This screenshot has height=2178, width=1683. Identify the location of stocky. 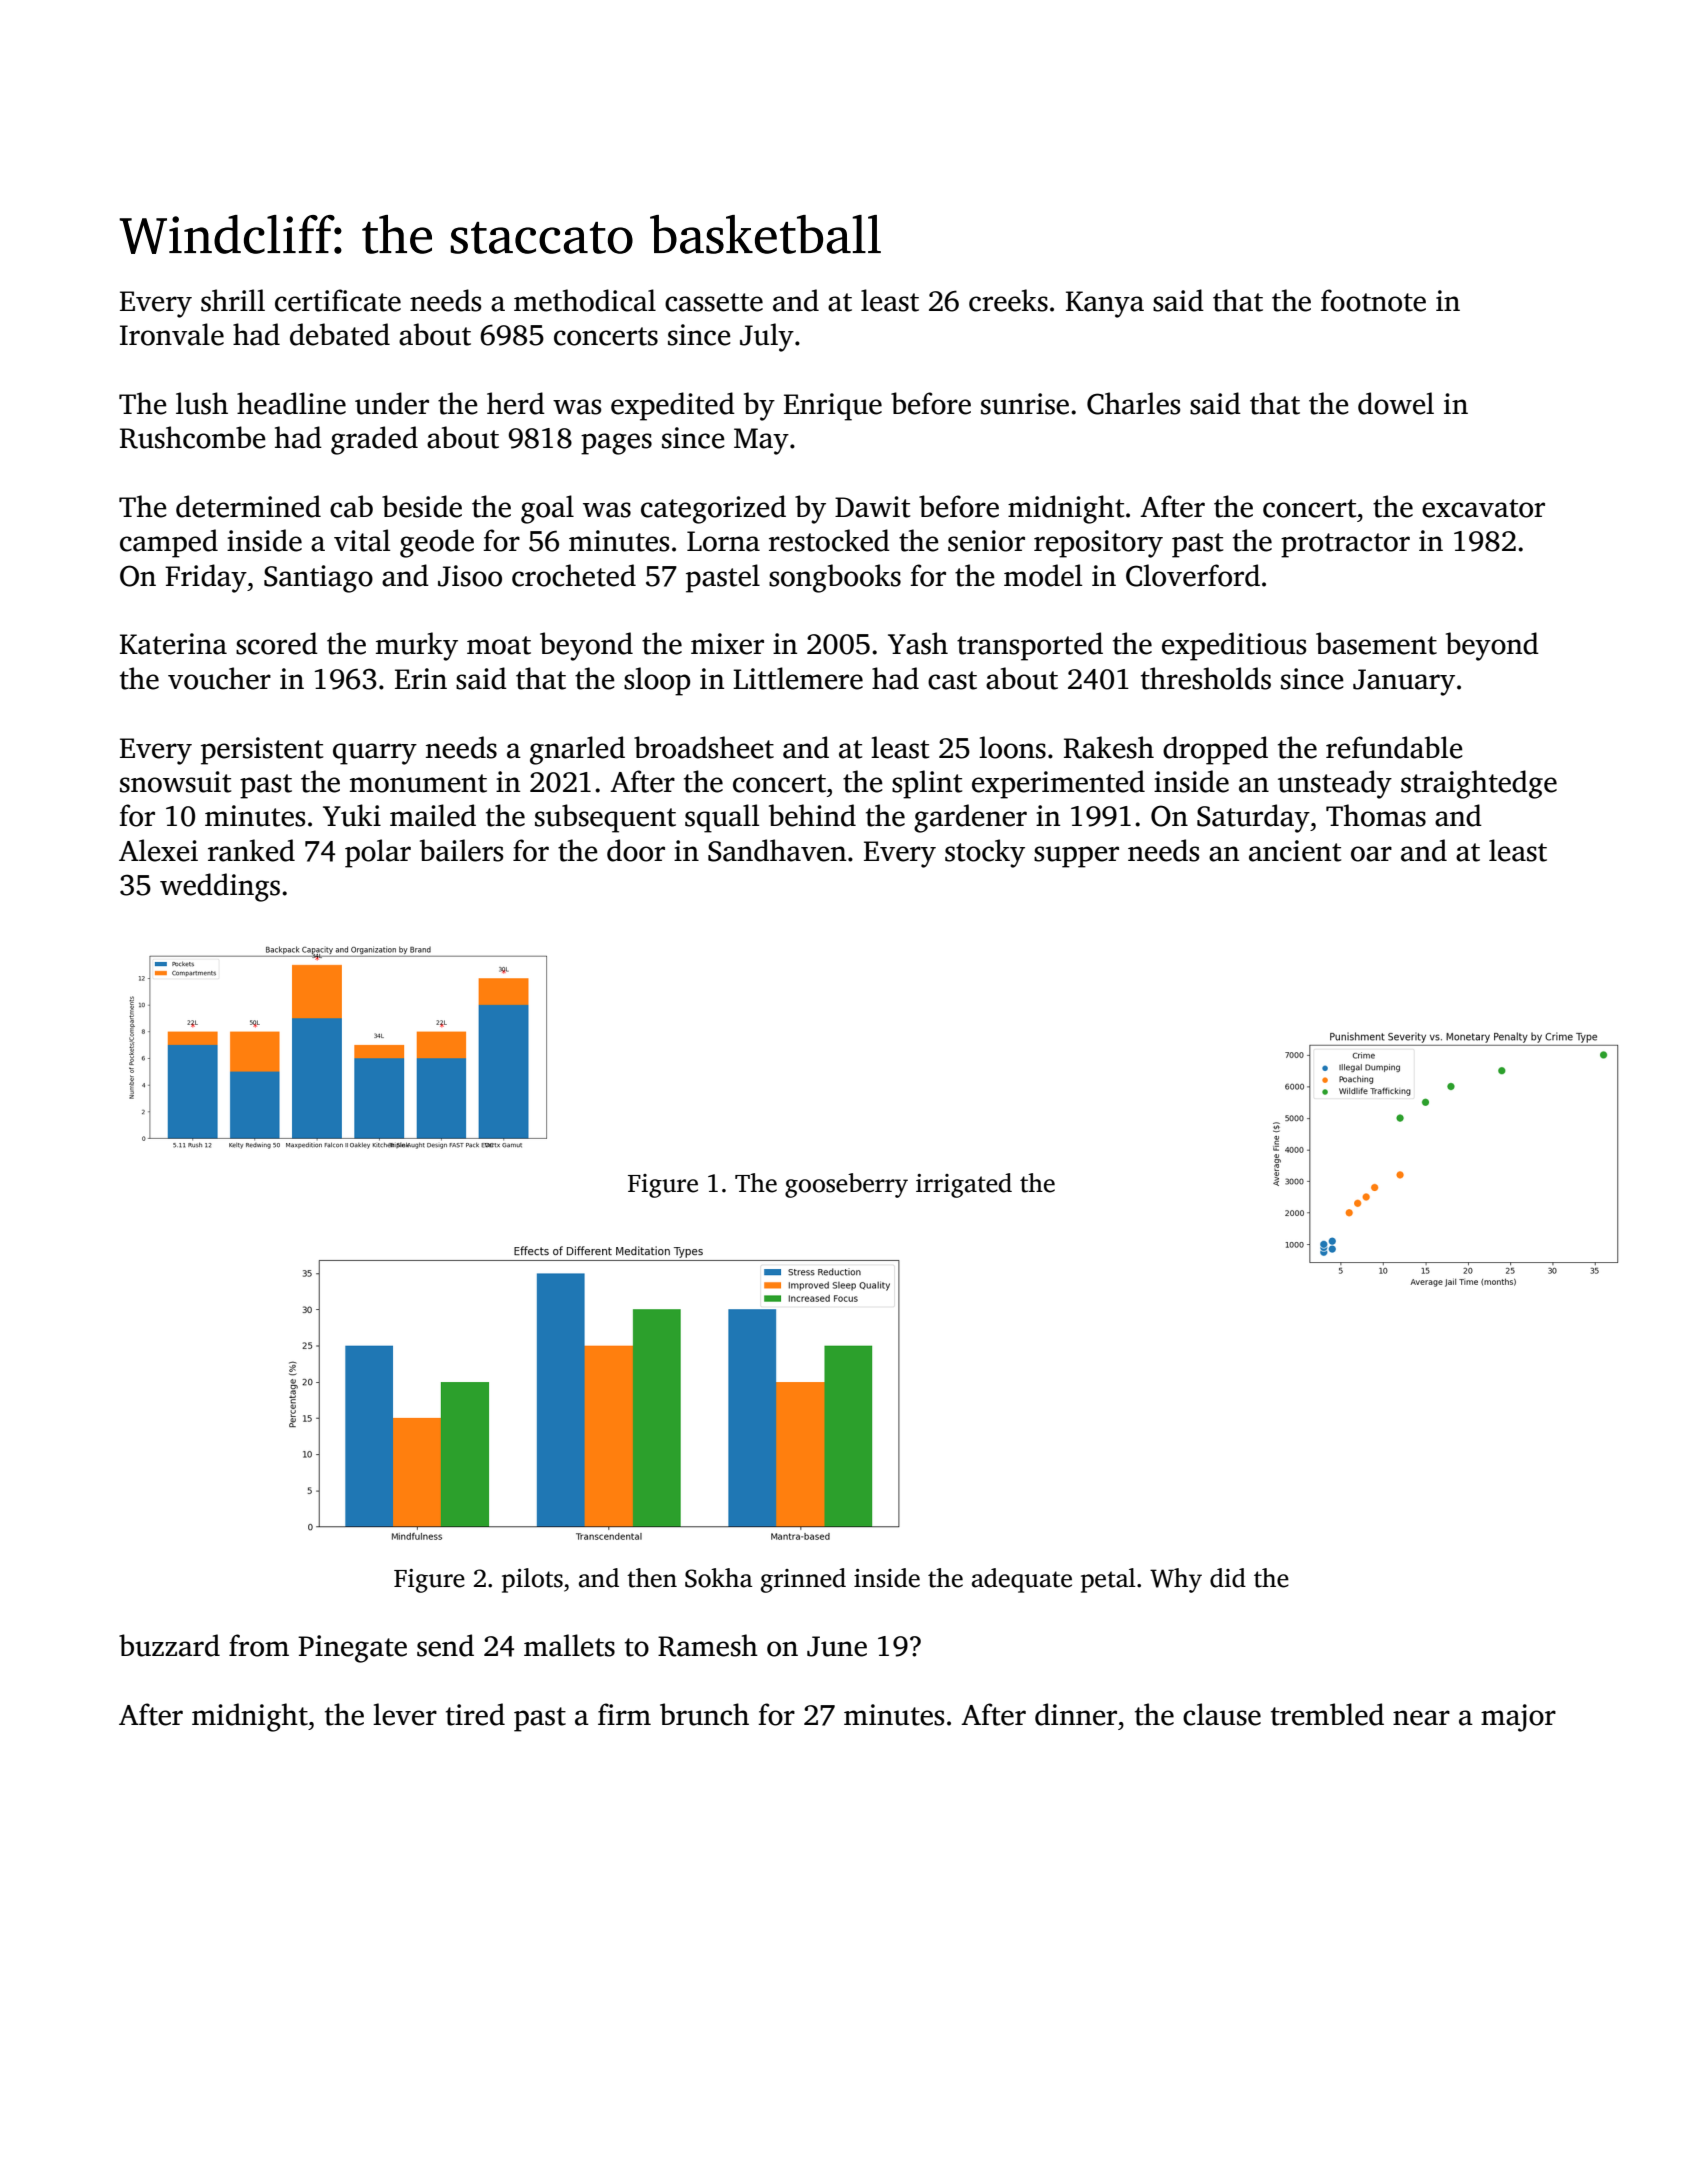
(985, 853).
